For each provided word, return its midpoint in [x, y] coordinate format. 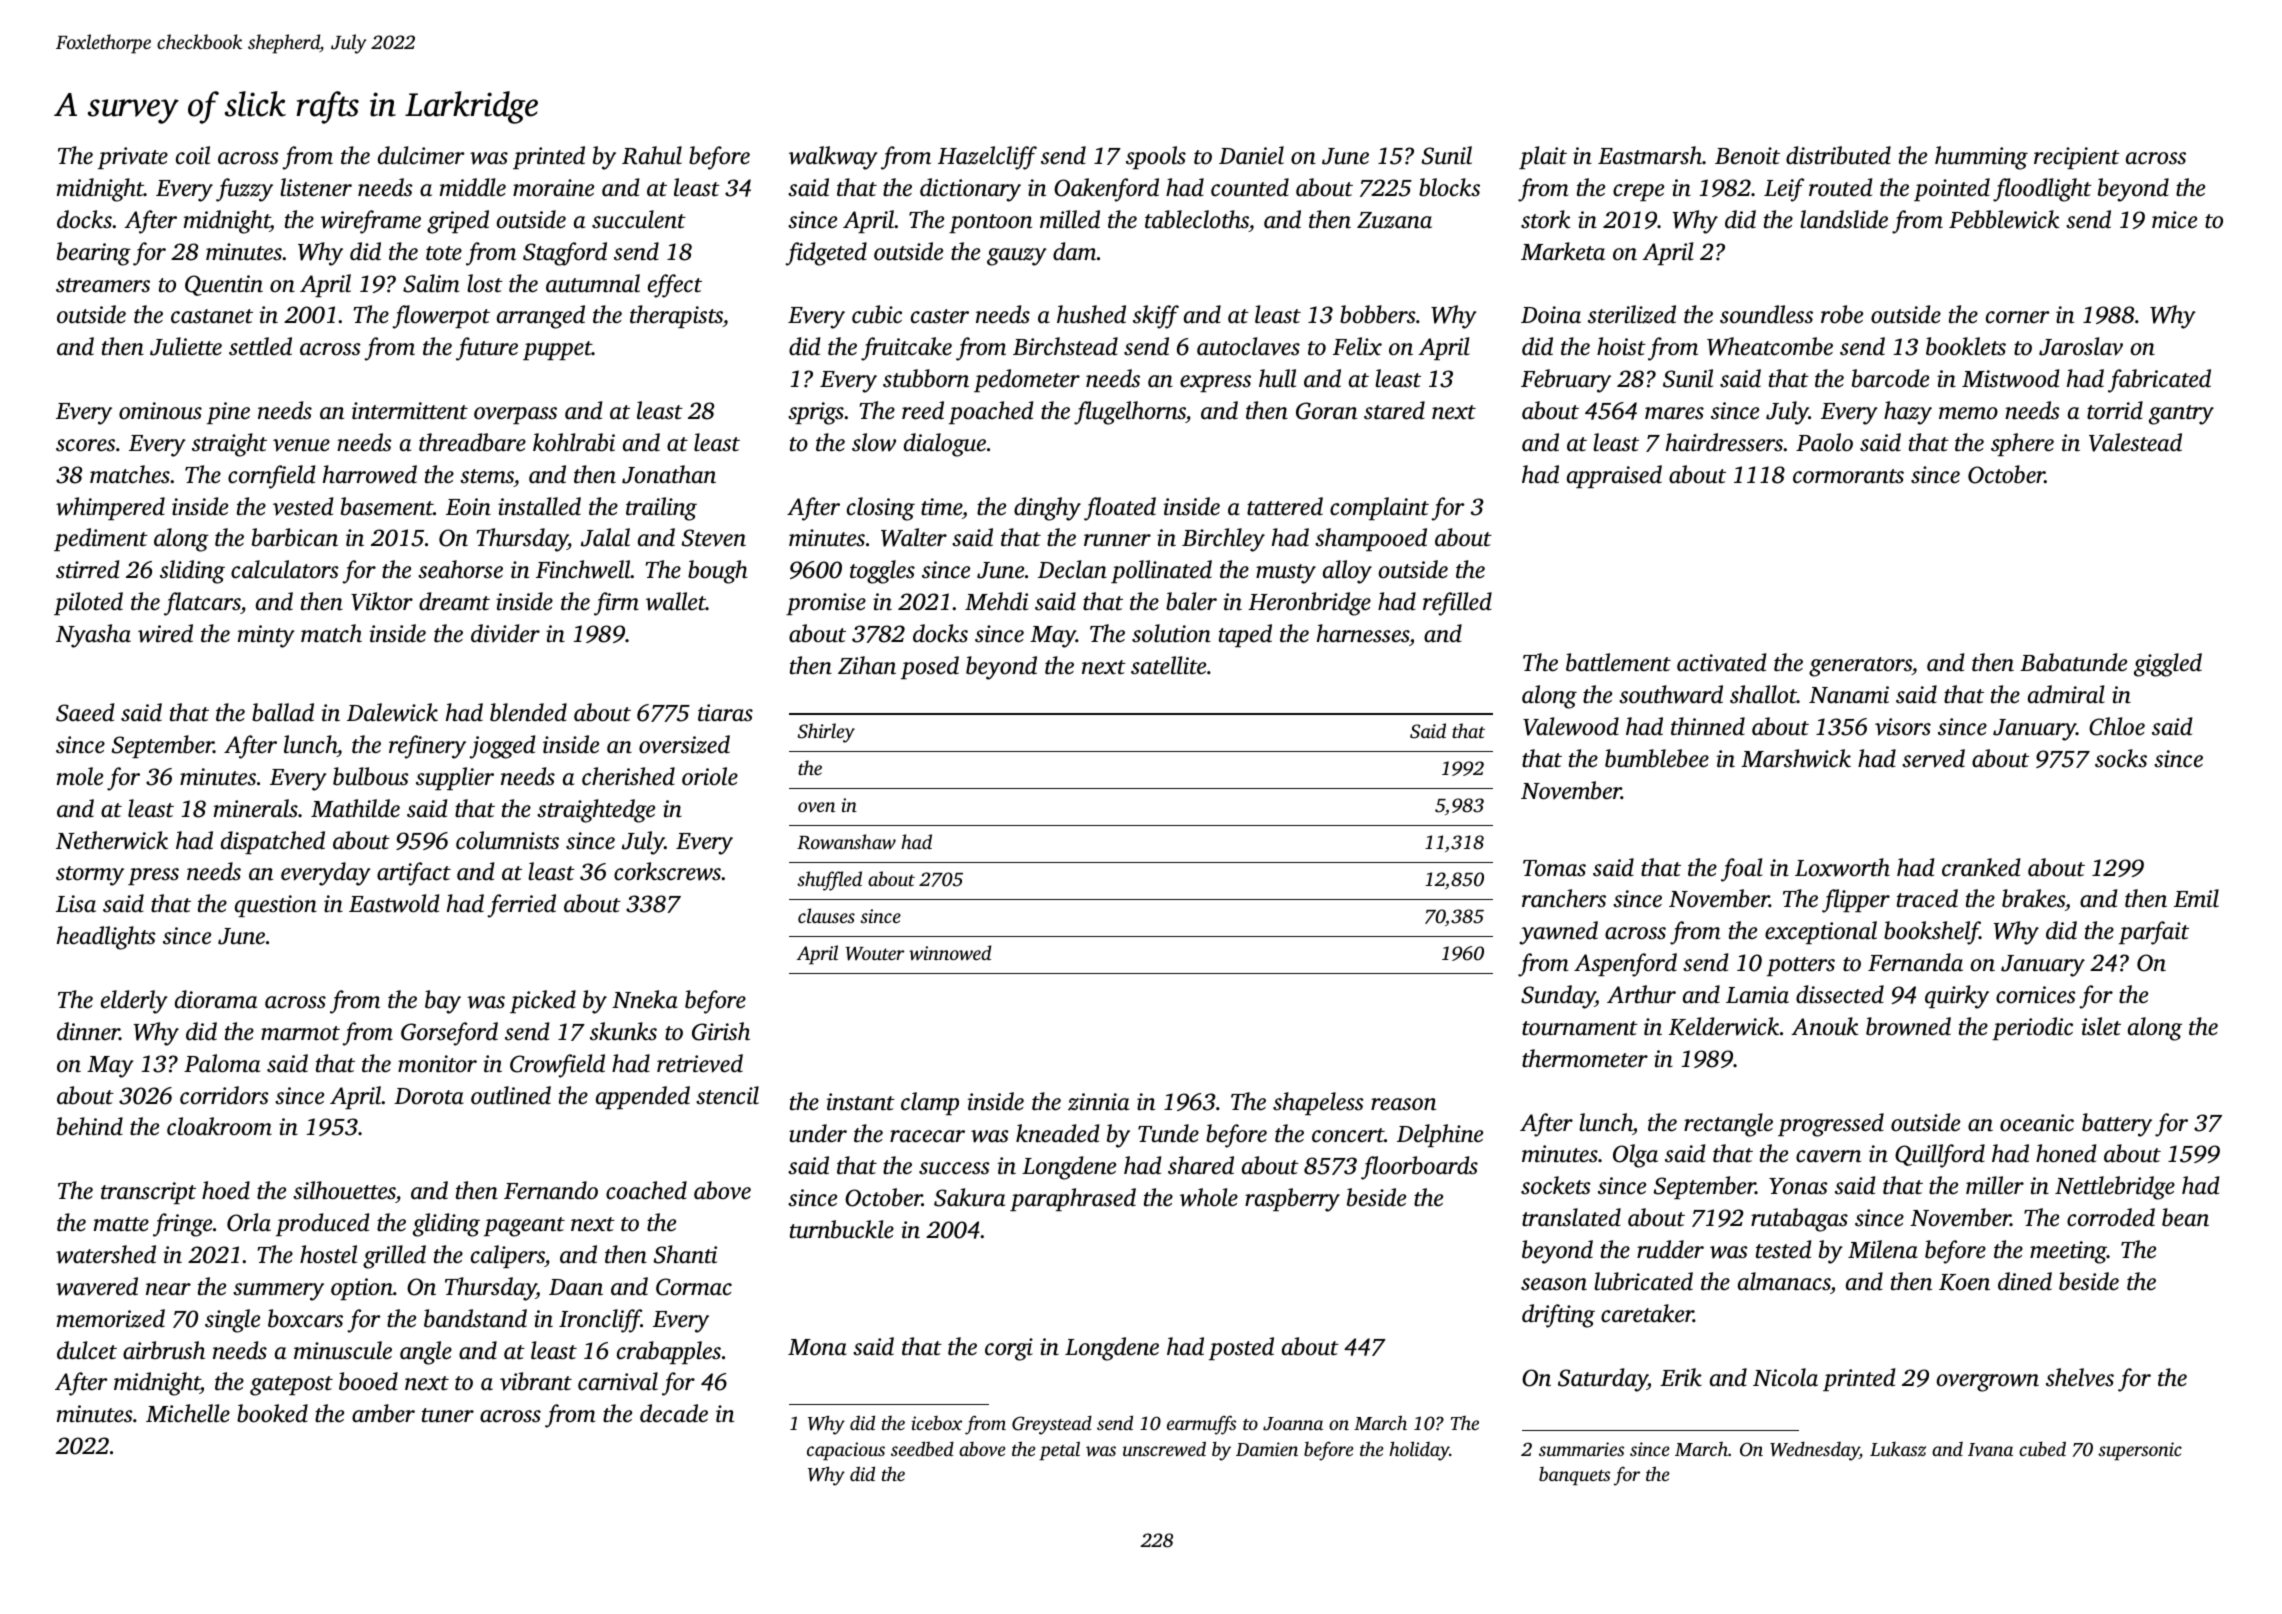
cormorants [1848, 476]
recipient [2077, 158]
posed [930, 667]
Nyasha [93, 636]
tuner [448, 1415]
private [133, 158]
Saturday [1603, 1380]
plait [1543, 157]
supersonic [2140, 1451]
